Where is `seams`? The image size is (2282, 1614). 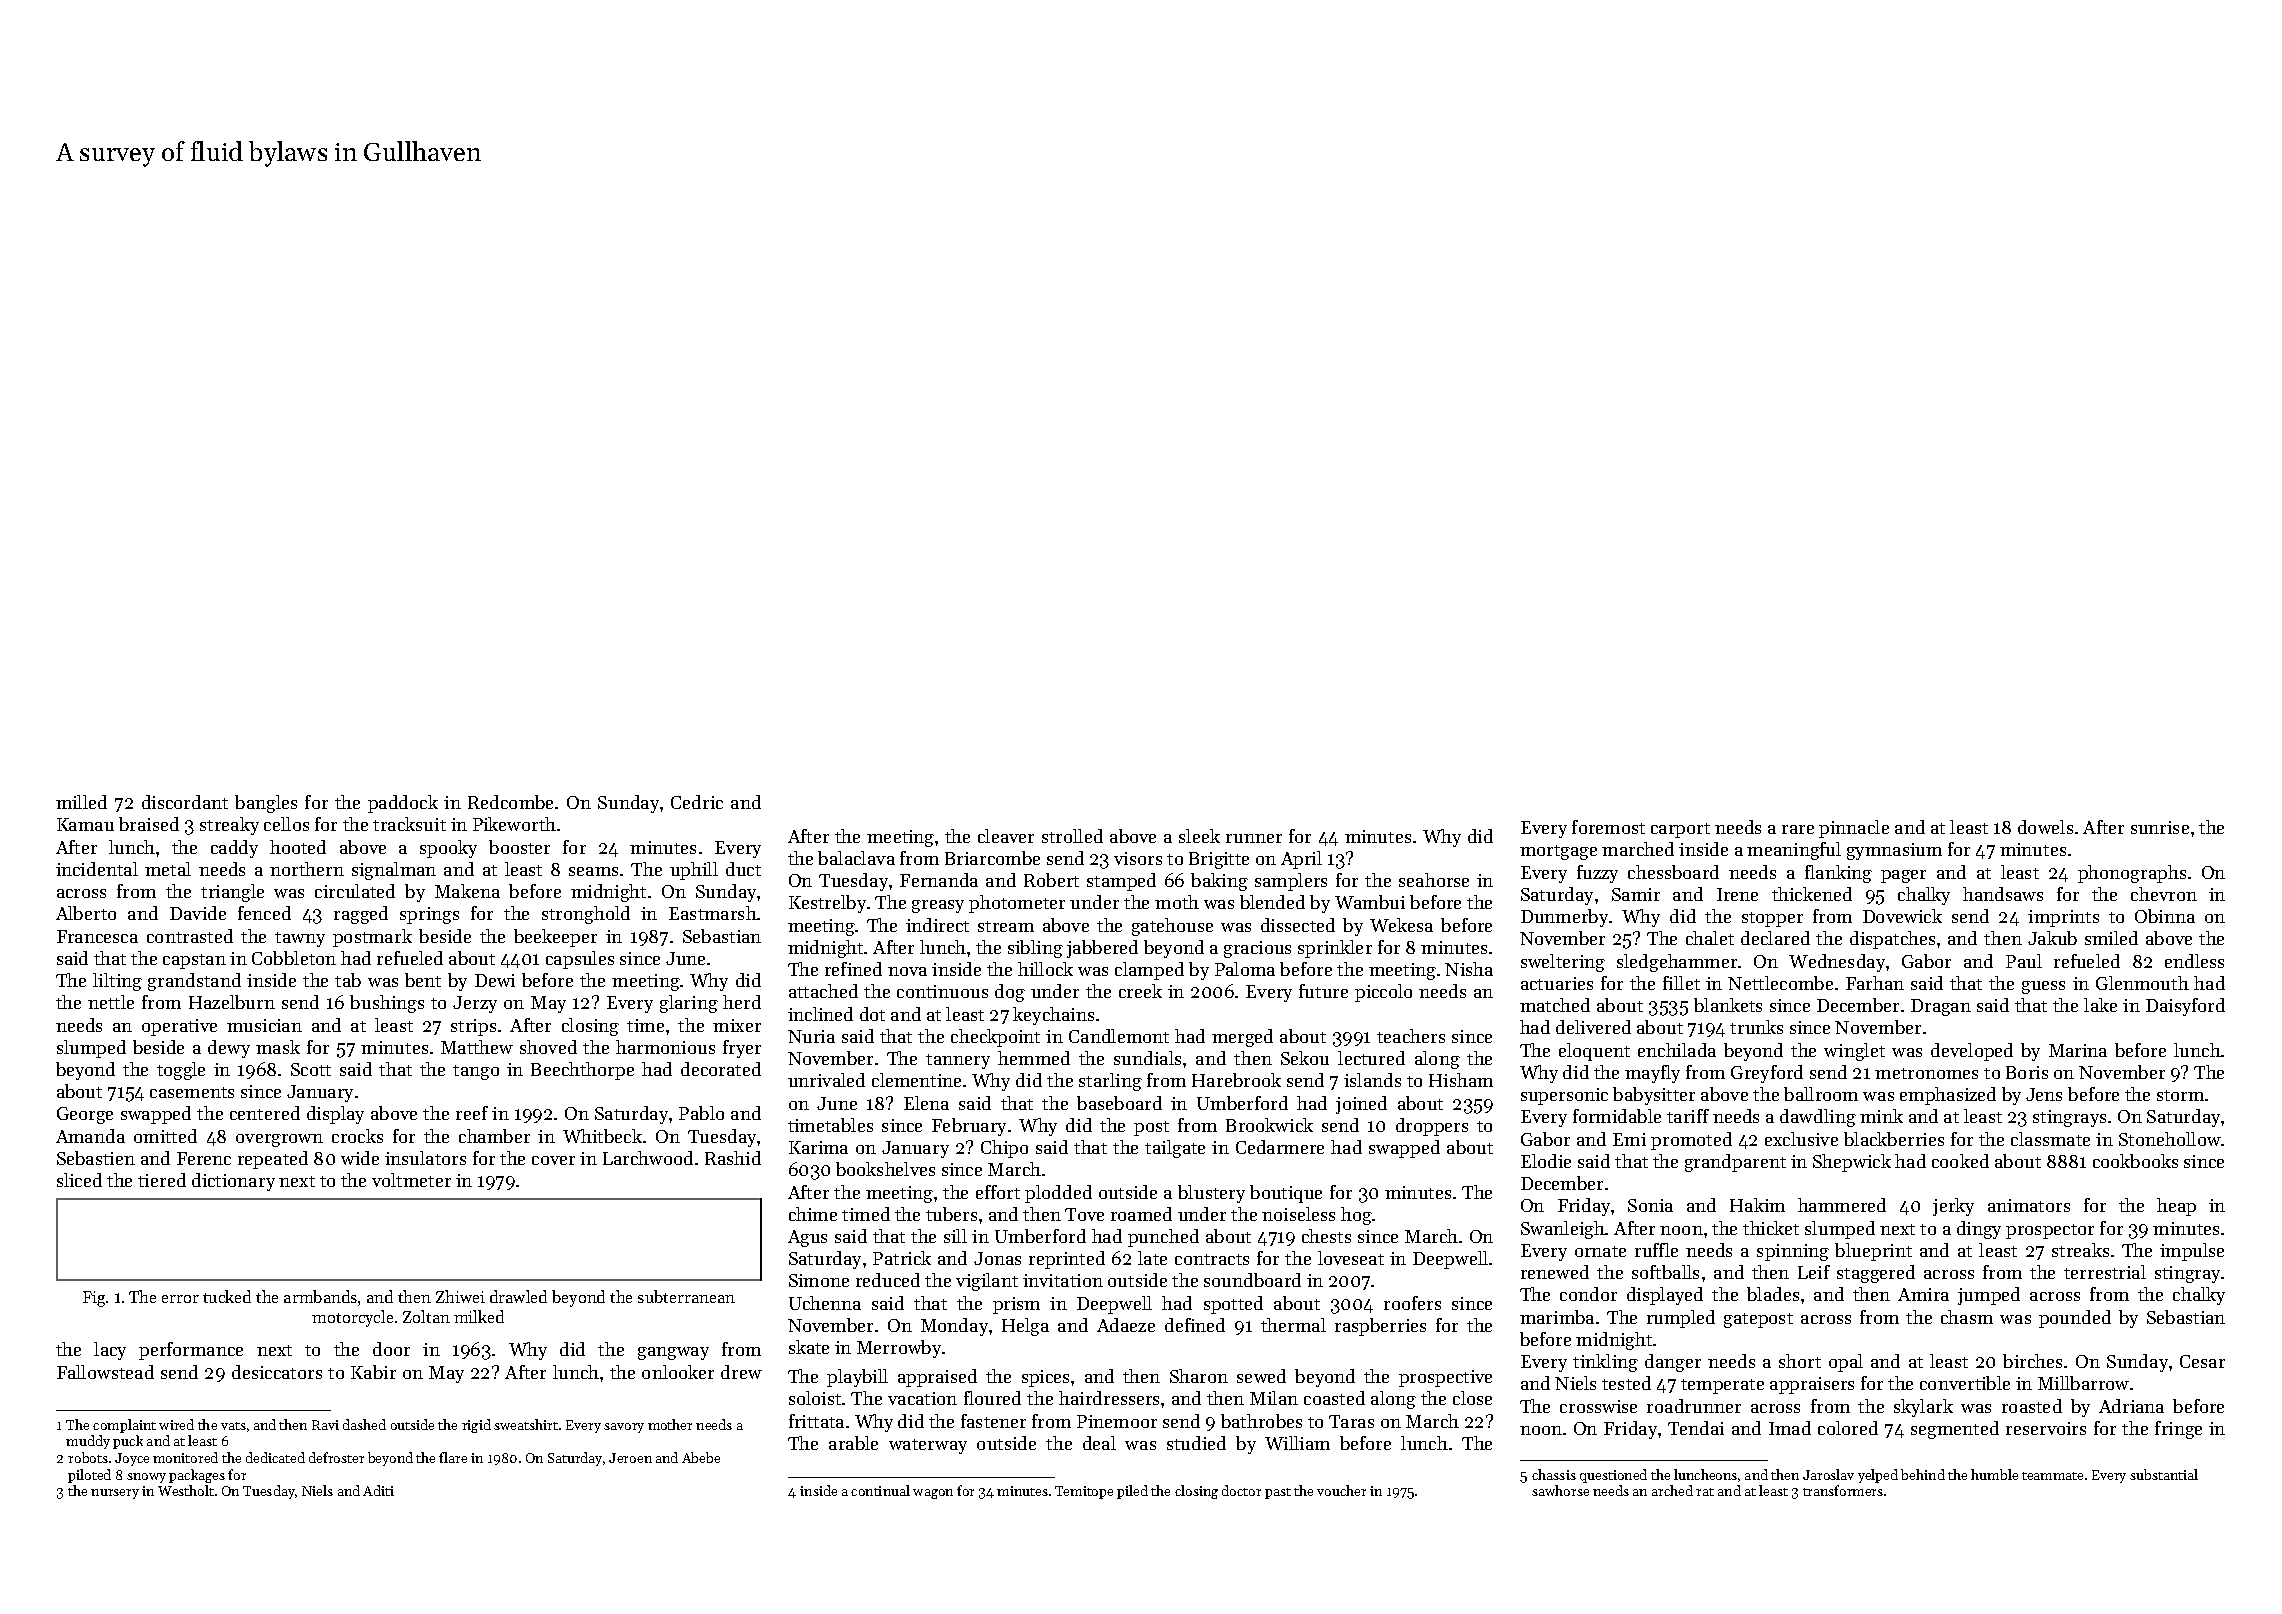 seams is located at coordinates (593, 871).
